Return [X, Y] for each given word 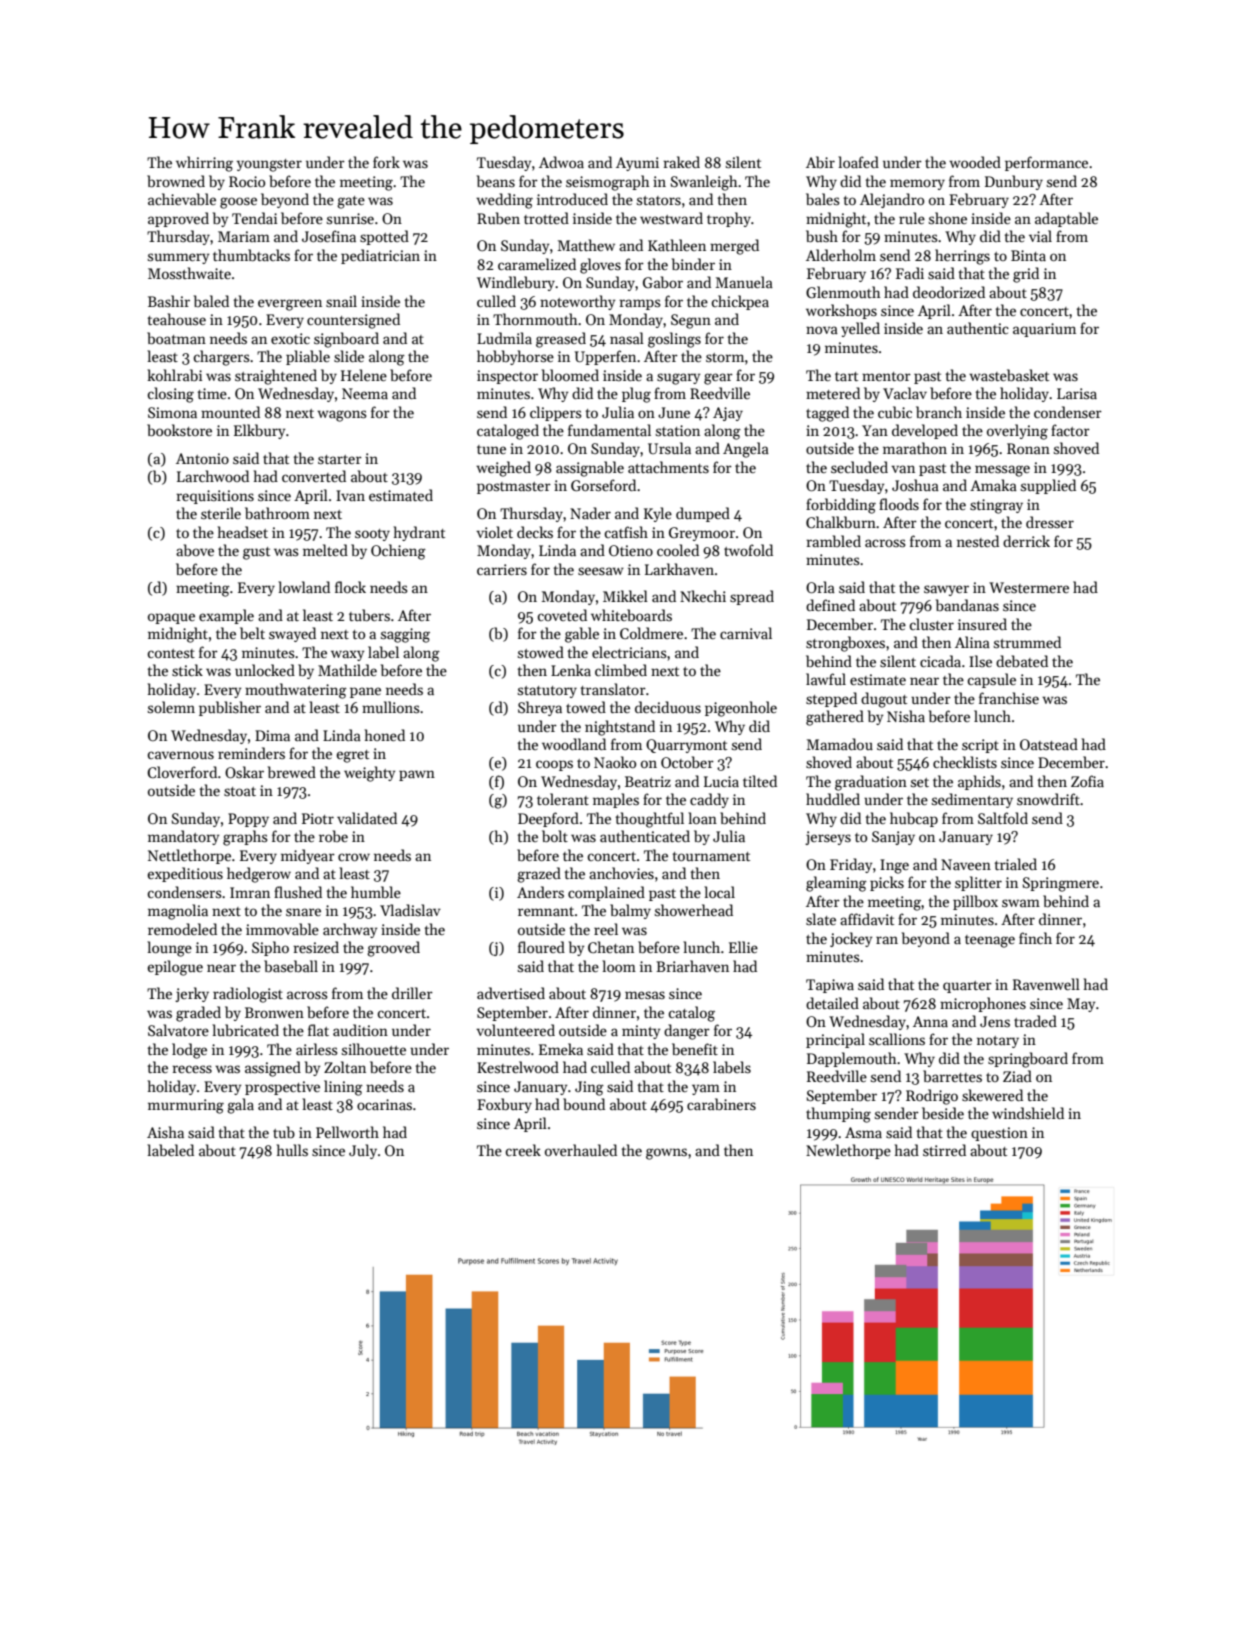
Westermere [1029, 587]
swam [1021, 903]
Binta [1028, 255]
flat [318, 1030]
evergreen [290, 305]
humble [376, 892]
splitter [978, 883]
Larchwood [213, 476]
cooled [678, 550]
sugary [678, 379]
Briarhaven [692, 966]
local [719, 892]
